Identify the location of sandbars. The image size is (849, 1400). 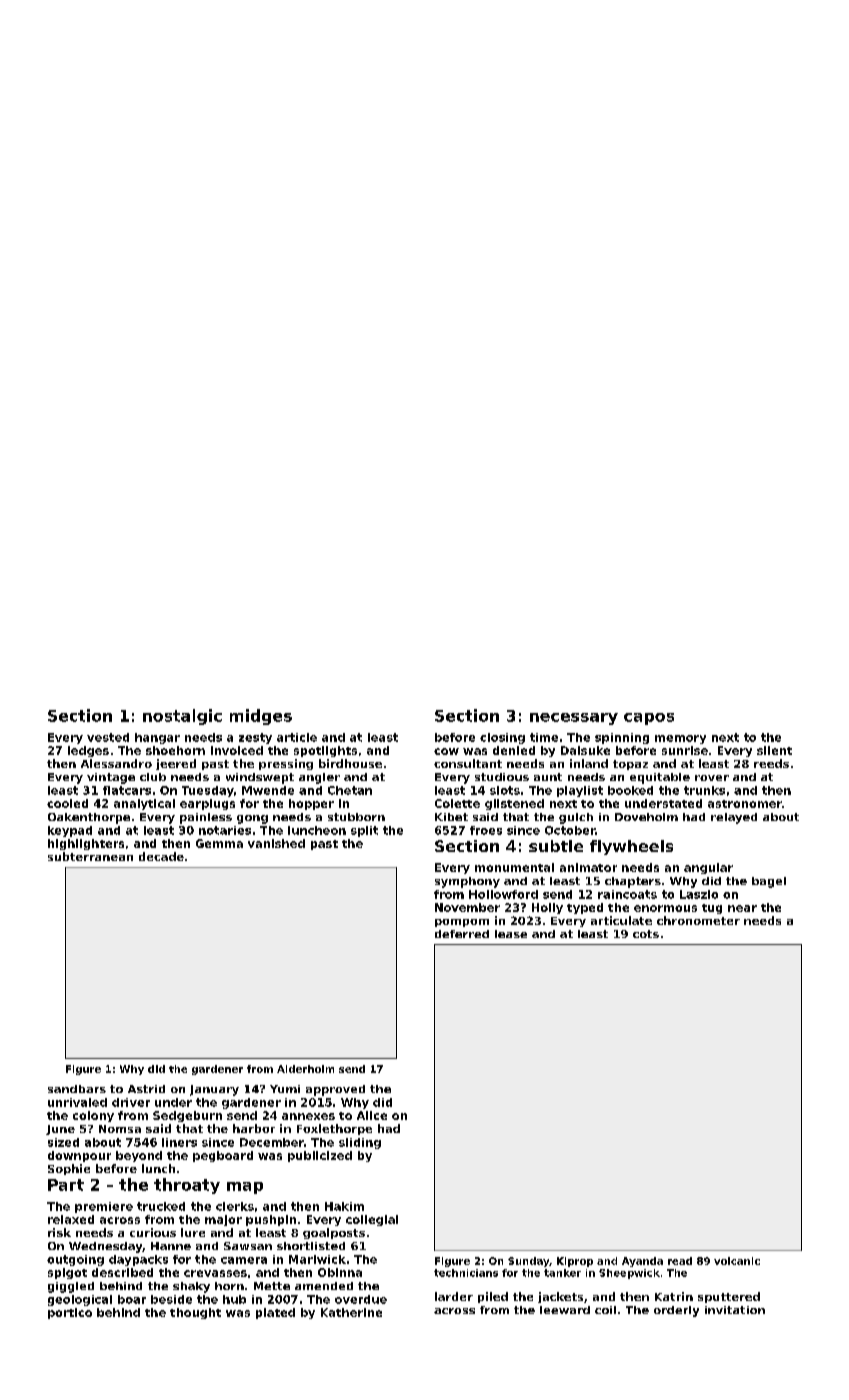
(77, 1089).
